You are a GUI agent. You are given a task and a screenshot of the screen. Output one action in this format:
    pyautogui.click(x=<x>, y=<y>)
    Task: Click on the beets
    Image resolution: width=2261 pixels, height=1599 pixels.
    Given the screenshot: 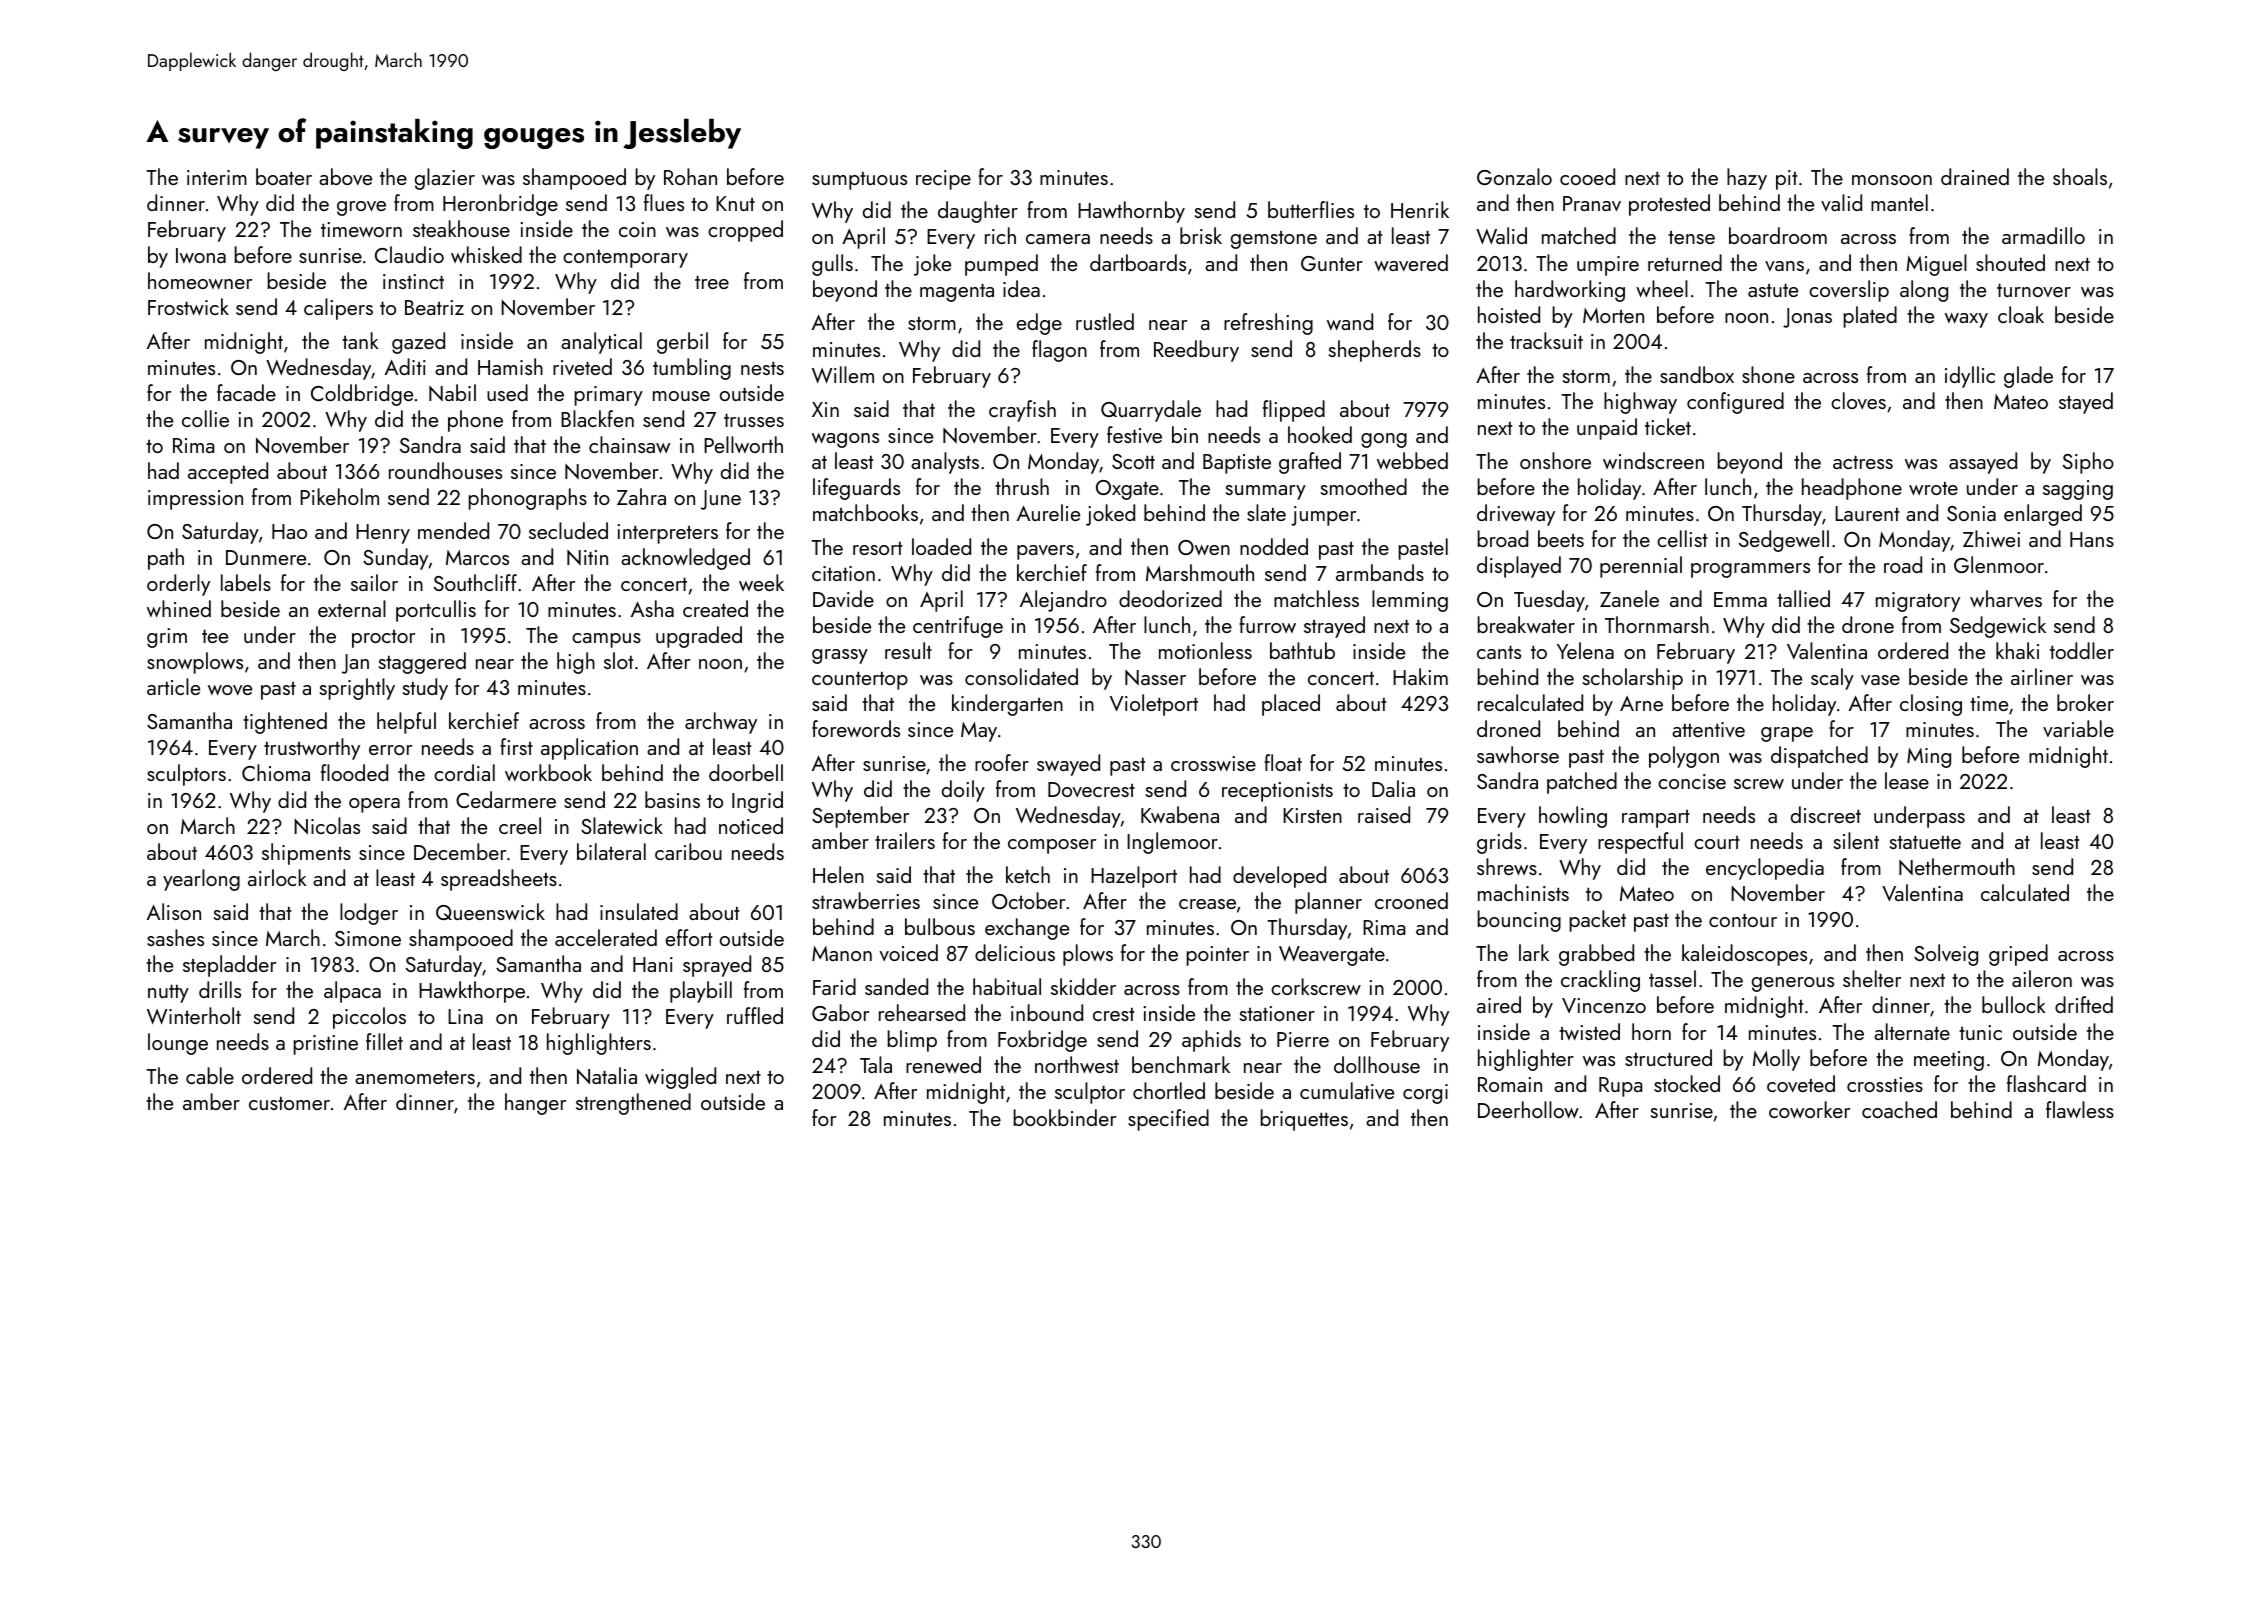 What is the action you would take?
    pyautogui.click(x=1561, y=538)
